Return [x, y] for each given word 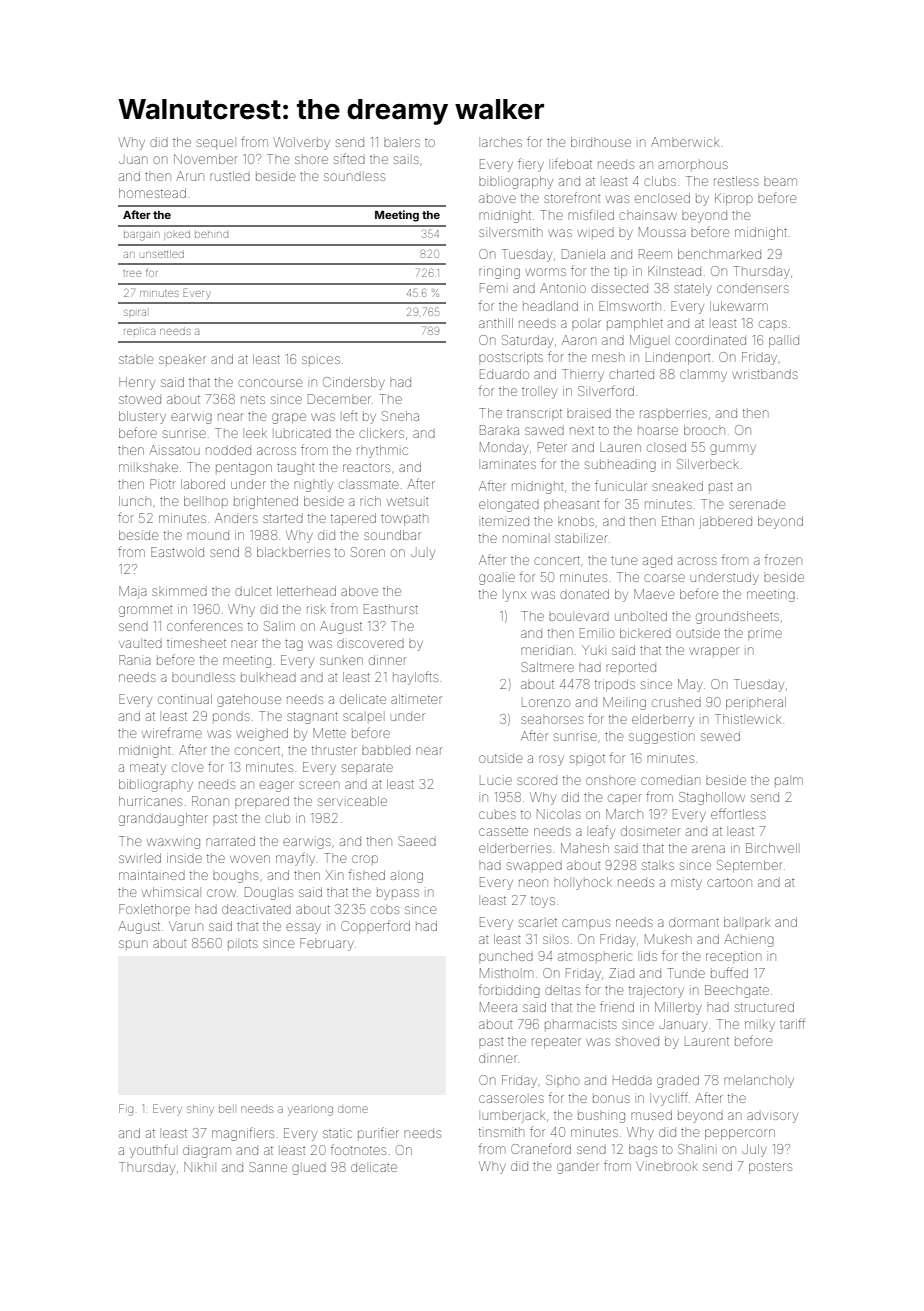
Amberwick [685, 142]
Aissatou [174, 450]
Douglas [269, 893]
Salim [279, 626]
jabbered [725, 522]
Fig [126, 1110]
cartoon [729, 882]
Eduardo [504, 374]
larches [502, 143]
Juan [133, 160]
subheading [620, 466]
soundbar [392, 535]
